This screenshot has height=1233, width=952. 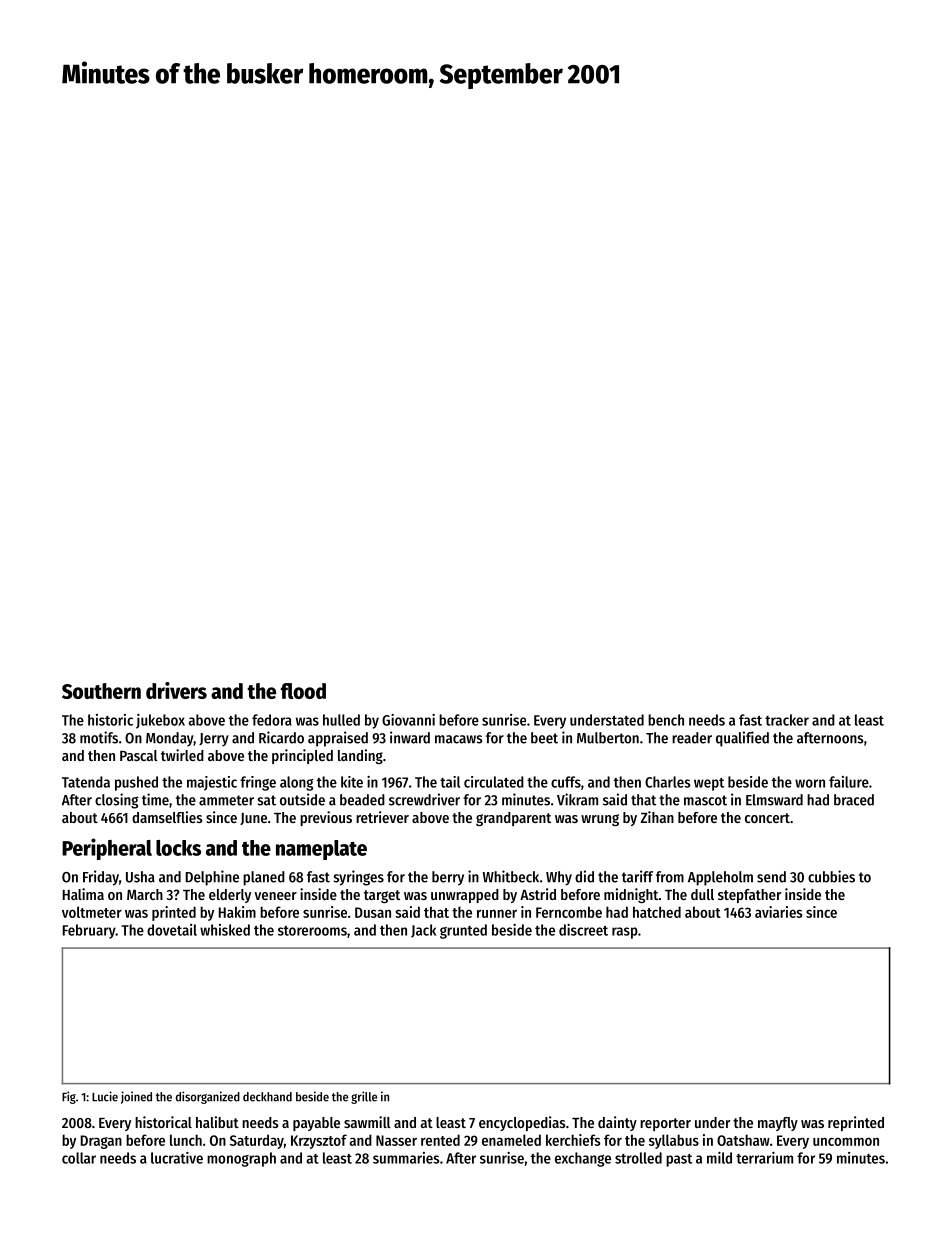 I want to click on monograph, so click(x=241, y=1159).
